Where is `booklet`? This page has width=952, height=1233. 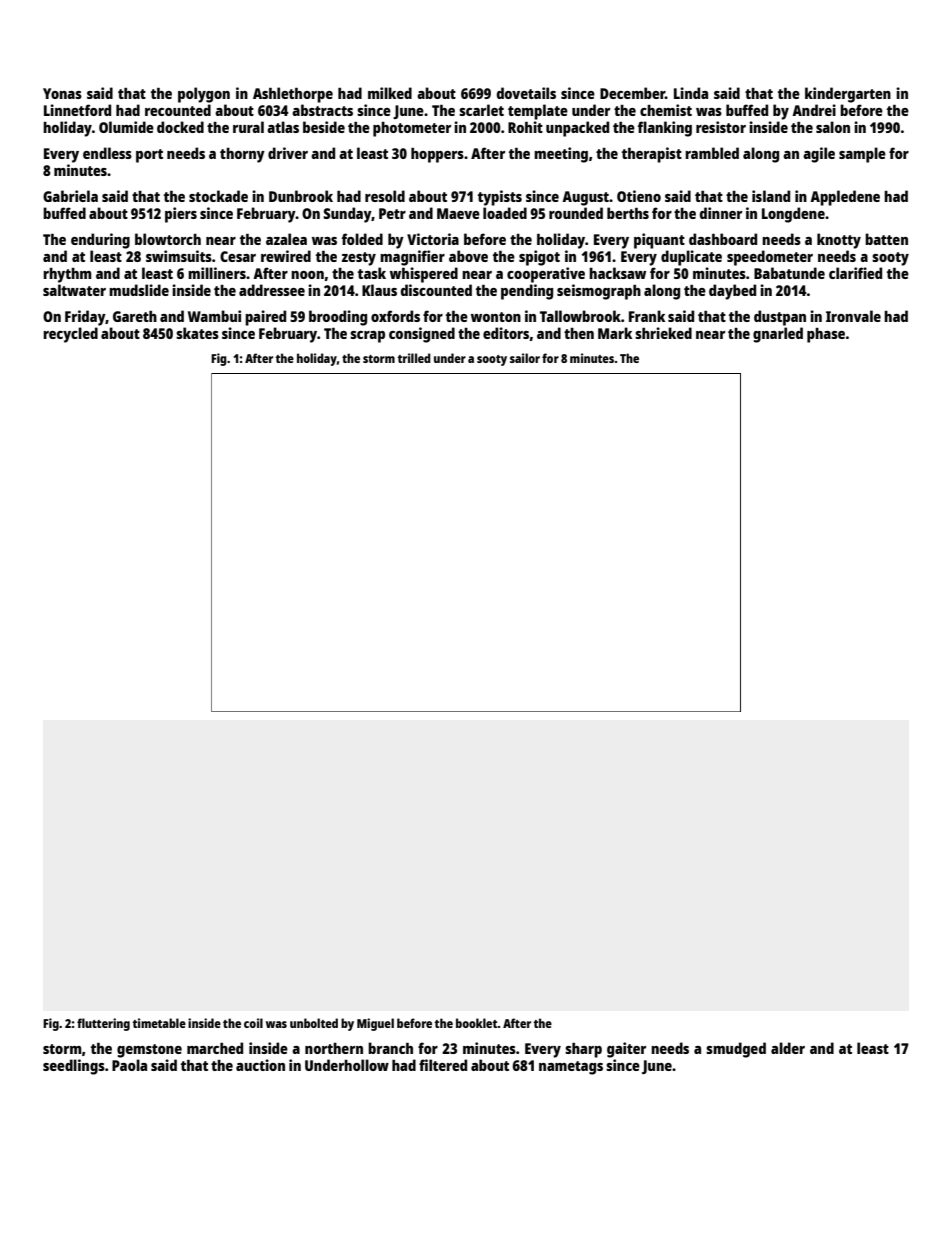 booklet is located at coordinates (477, 1023).
